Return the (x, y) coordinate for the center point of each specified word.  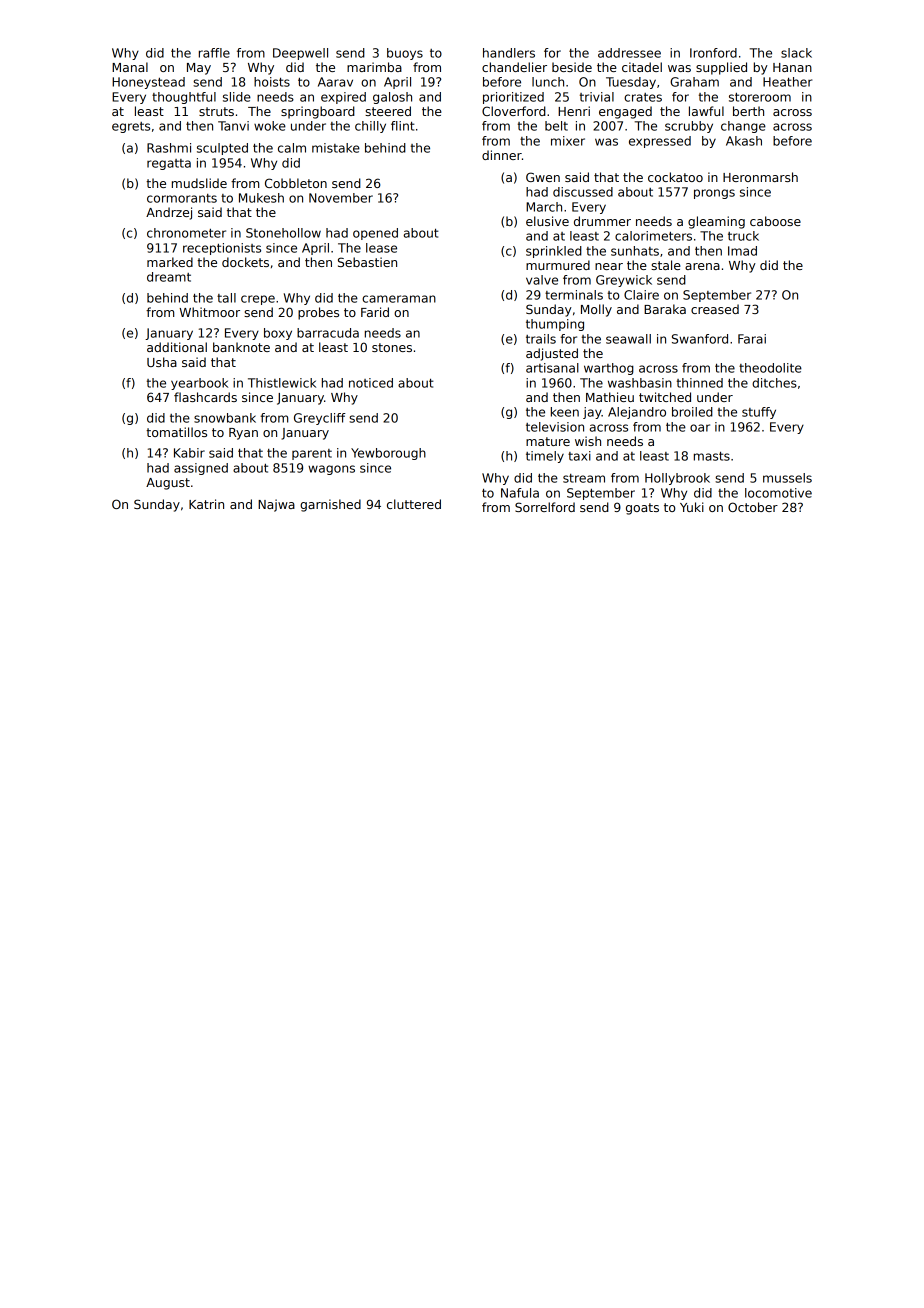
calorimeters (653, 236)
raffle (214, 53)
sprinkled (554, 252)
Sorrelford (545, 507)
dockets (245, 262)
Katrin (206, 504)
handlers (509, 53)
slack (796, 53)
